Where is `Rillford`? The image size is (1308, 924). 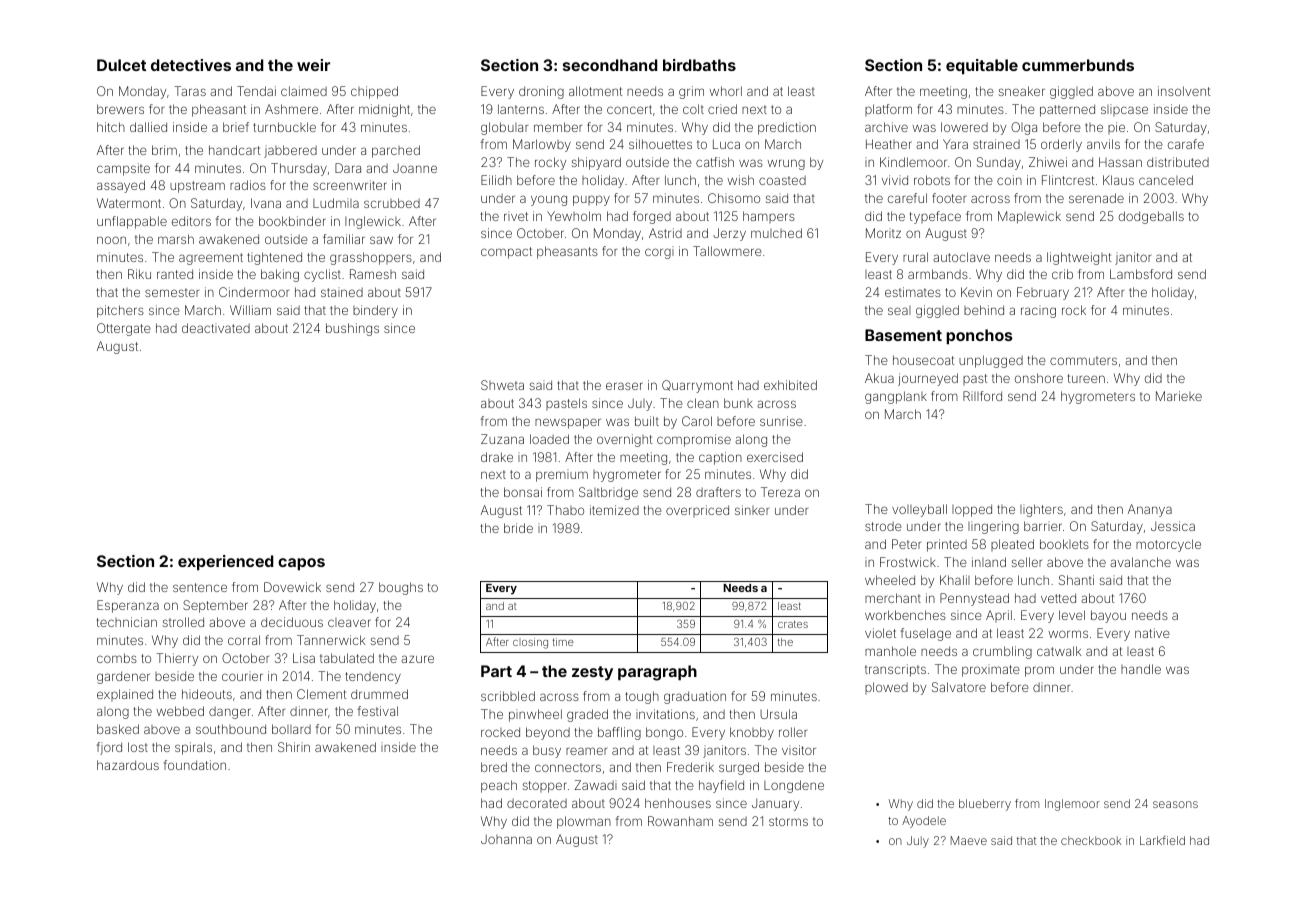
Rillford is located at coordinates (982, 396).
